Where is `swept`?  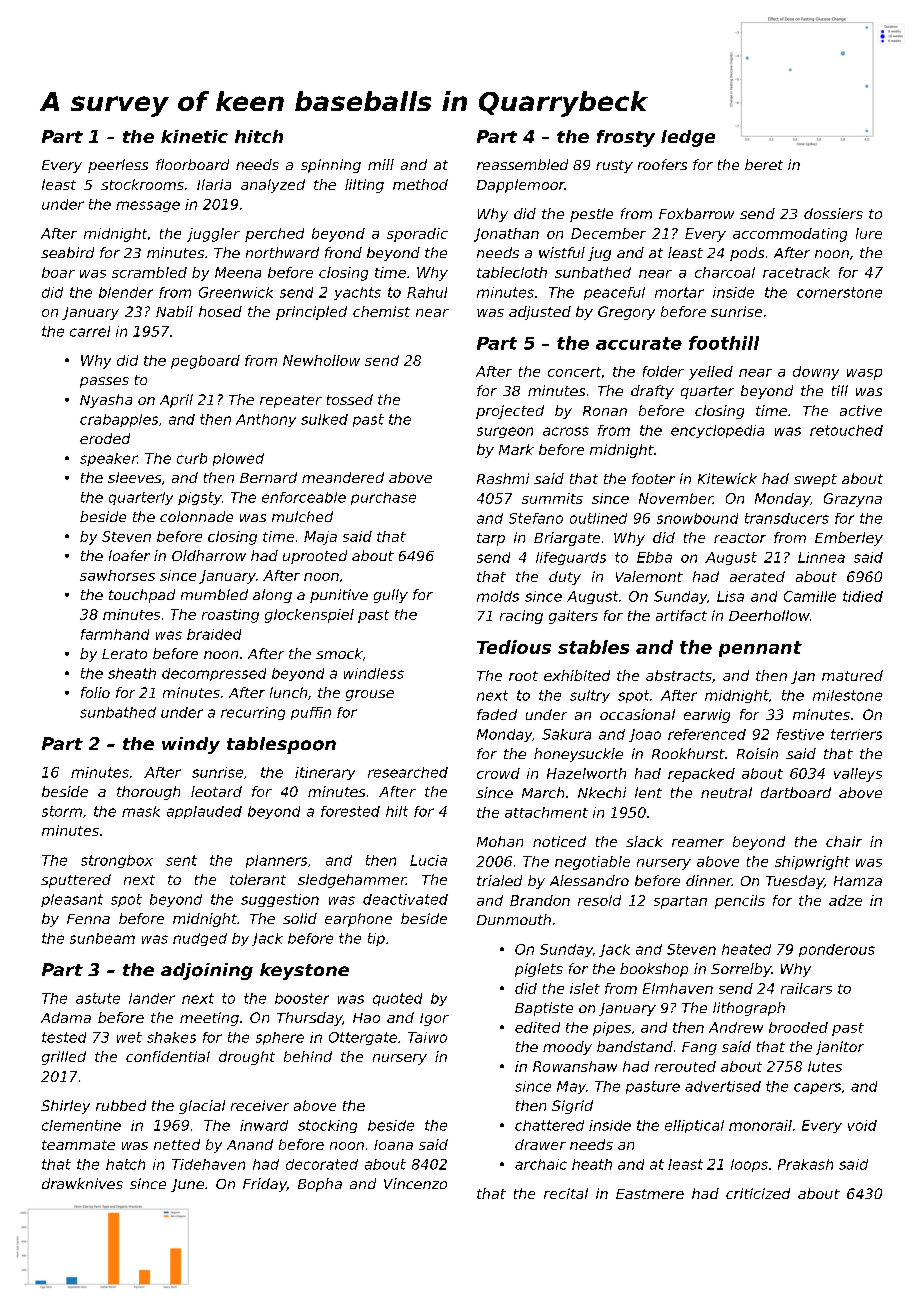 swept is located at coordinates (815, 480).
